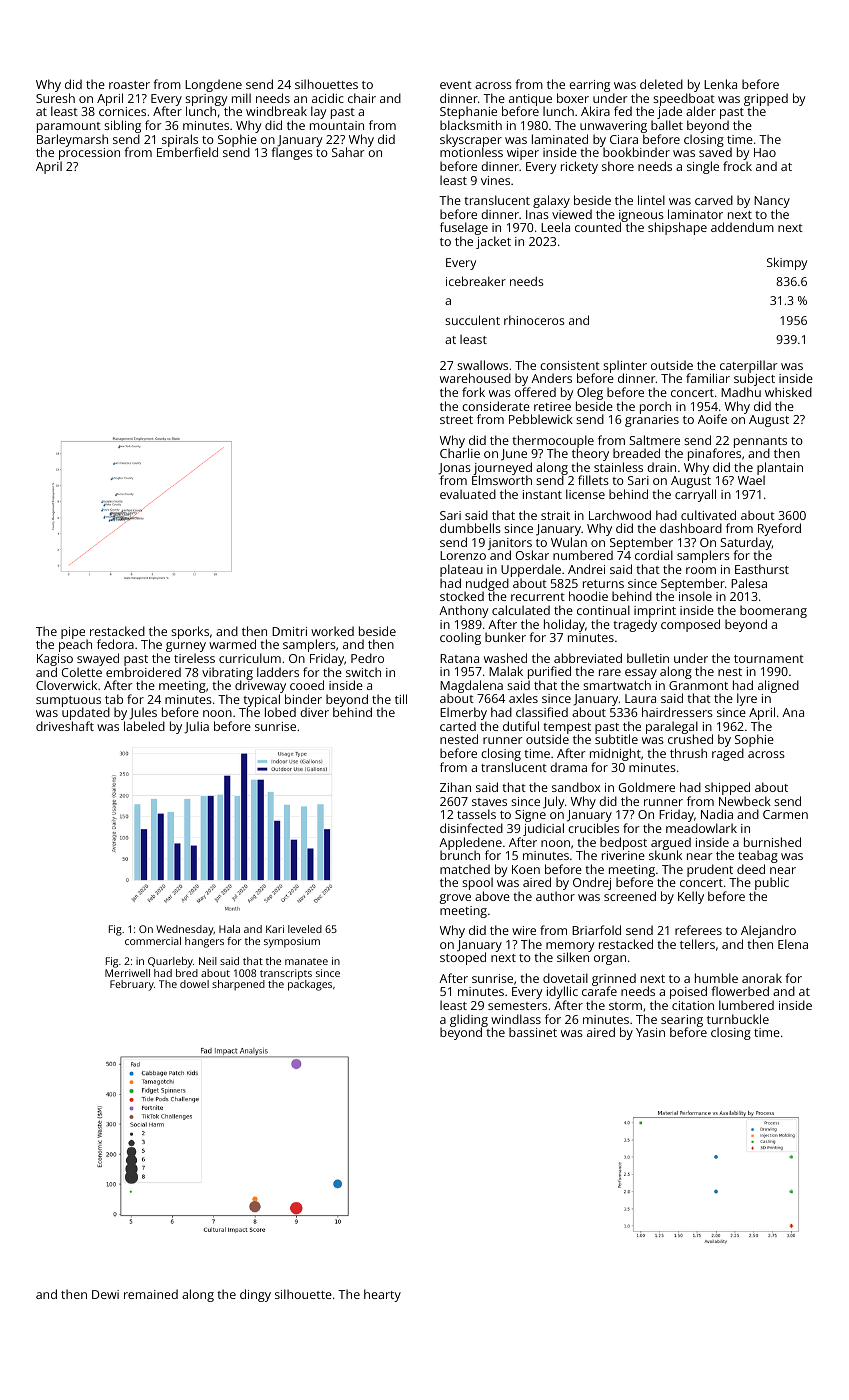  Describe the element at coordinates (55, 98) in the page. I see `Suresh` at that location.
